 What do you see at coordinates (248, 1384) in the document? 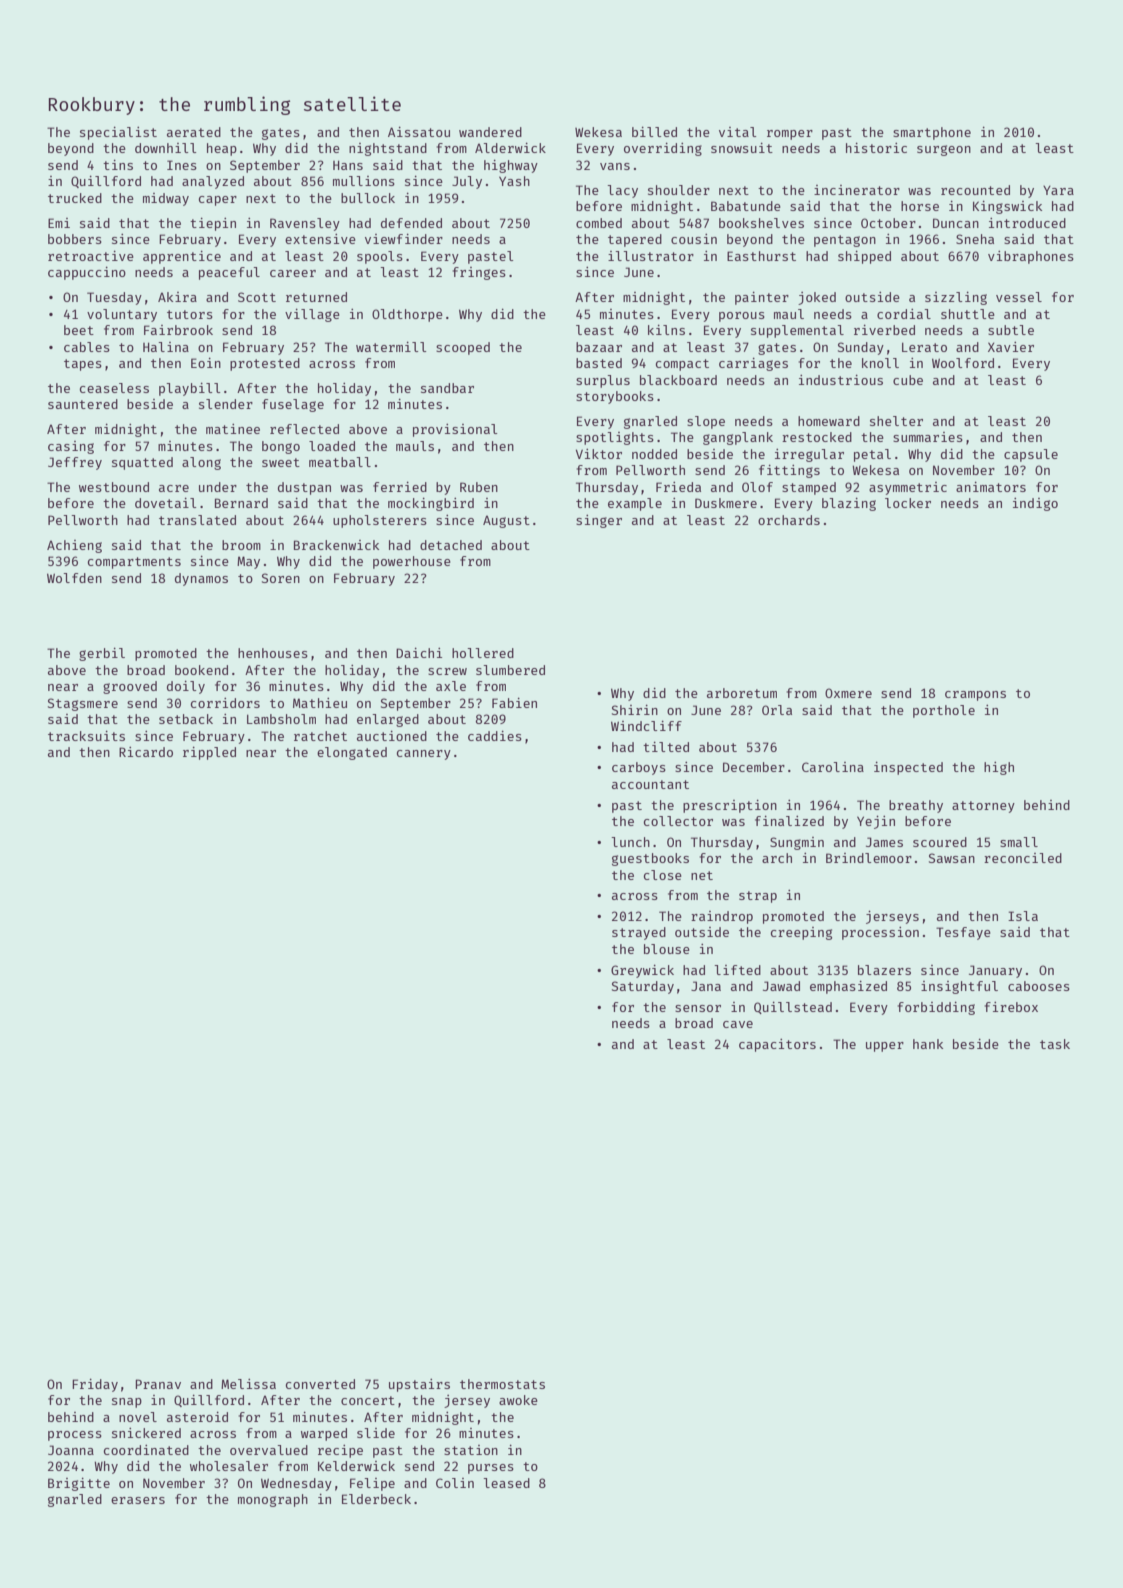
I see `Melissa` at bounding box center [248, 1384].
